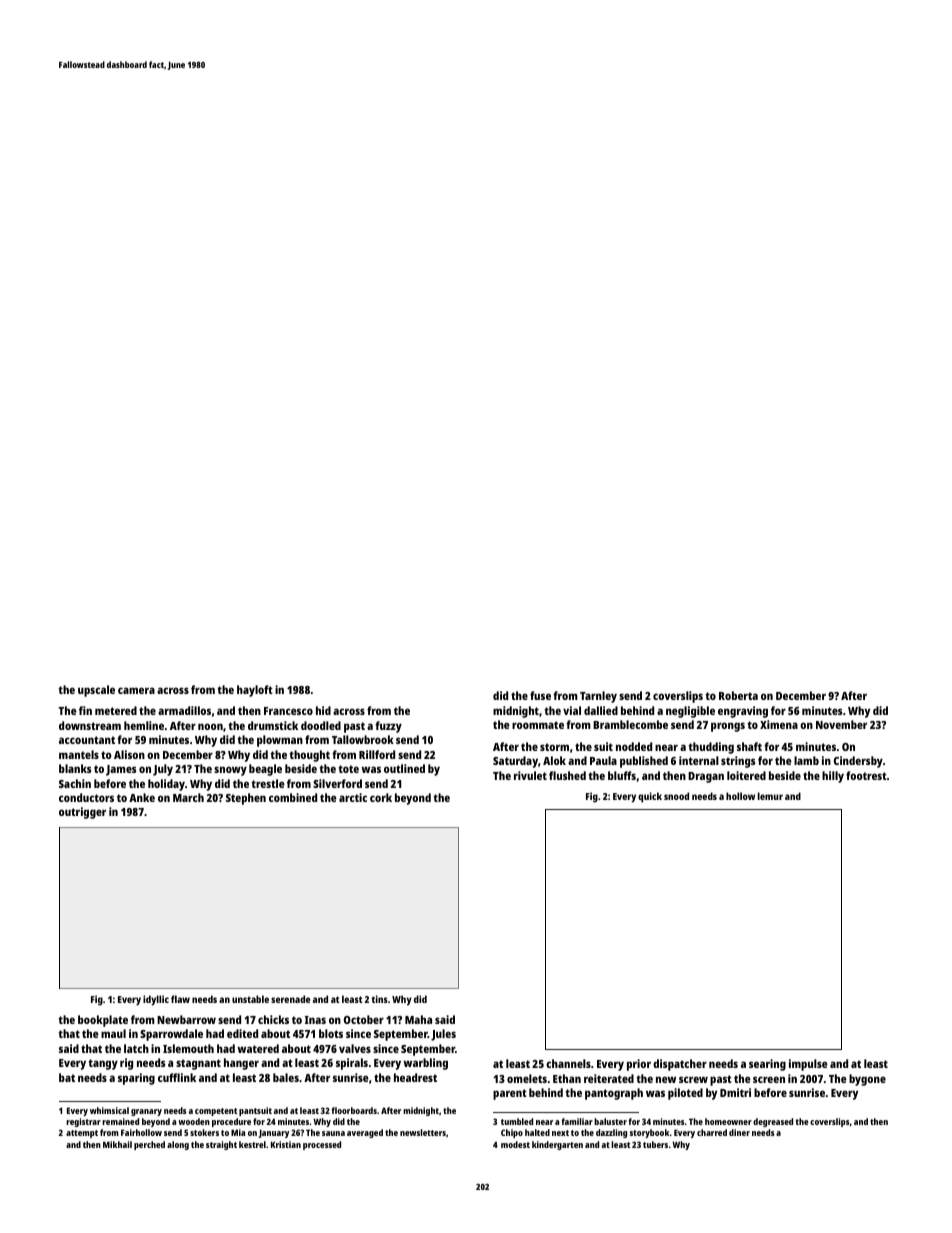 This screenshot has height=1233, width=952. What do you see at coordinates (90, 725) in the screenshot?
I see `downstream` at bounding box center [90, 725].
